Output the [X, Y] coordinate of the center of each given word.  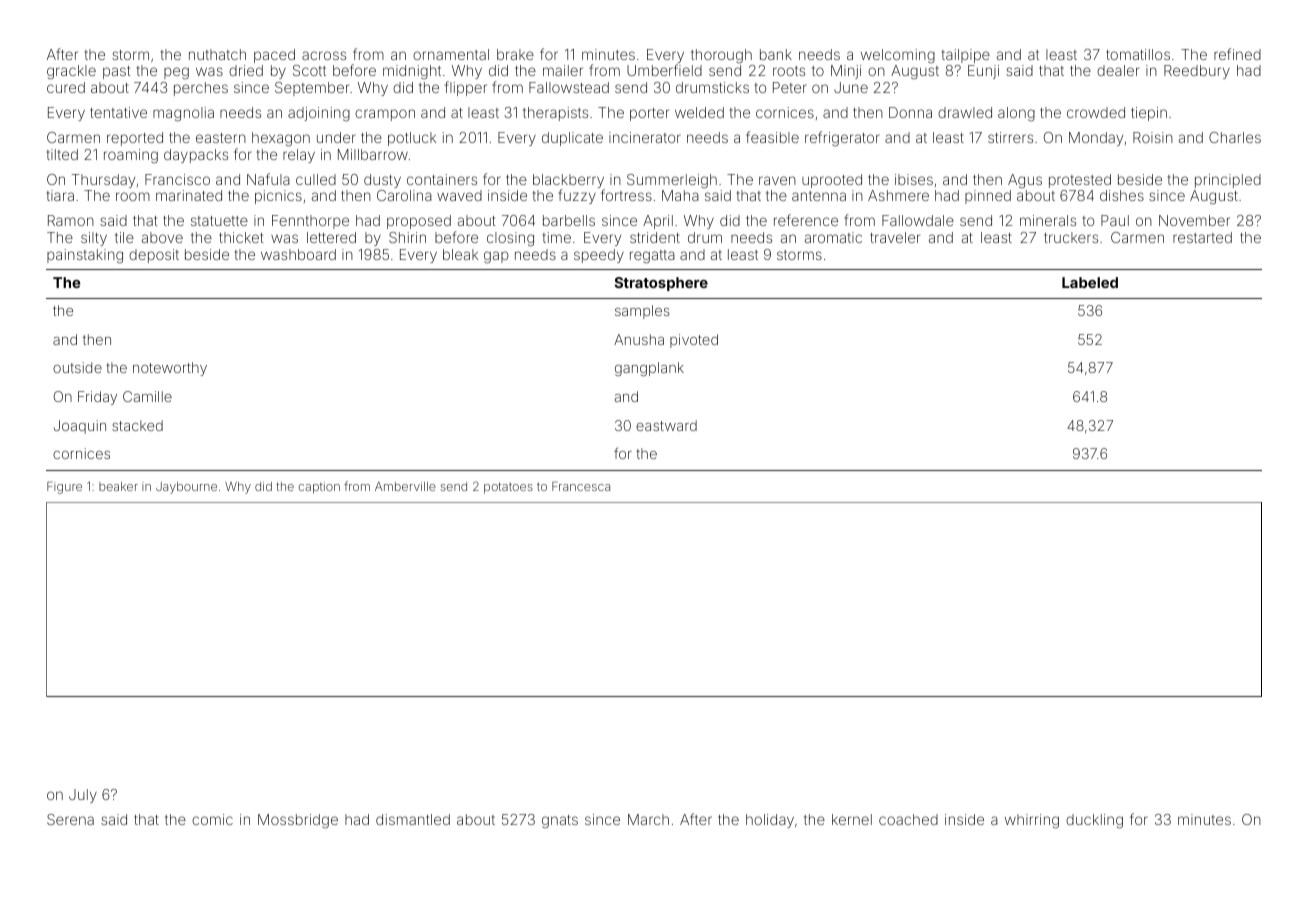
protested [1080, 181]
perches [201, 89]
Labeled [1090, 282]
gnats [560, 822]
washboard [298, 254]
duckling [1094, 821]
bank [776, 54]
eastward [666, 425]
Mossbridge [298, 821]
